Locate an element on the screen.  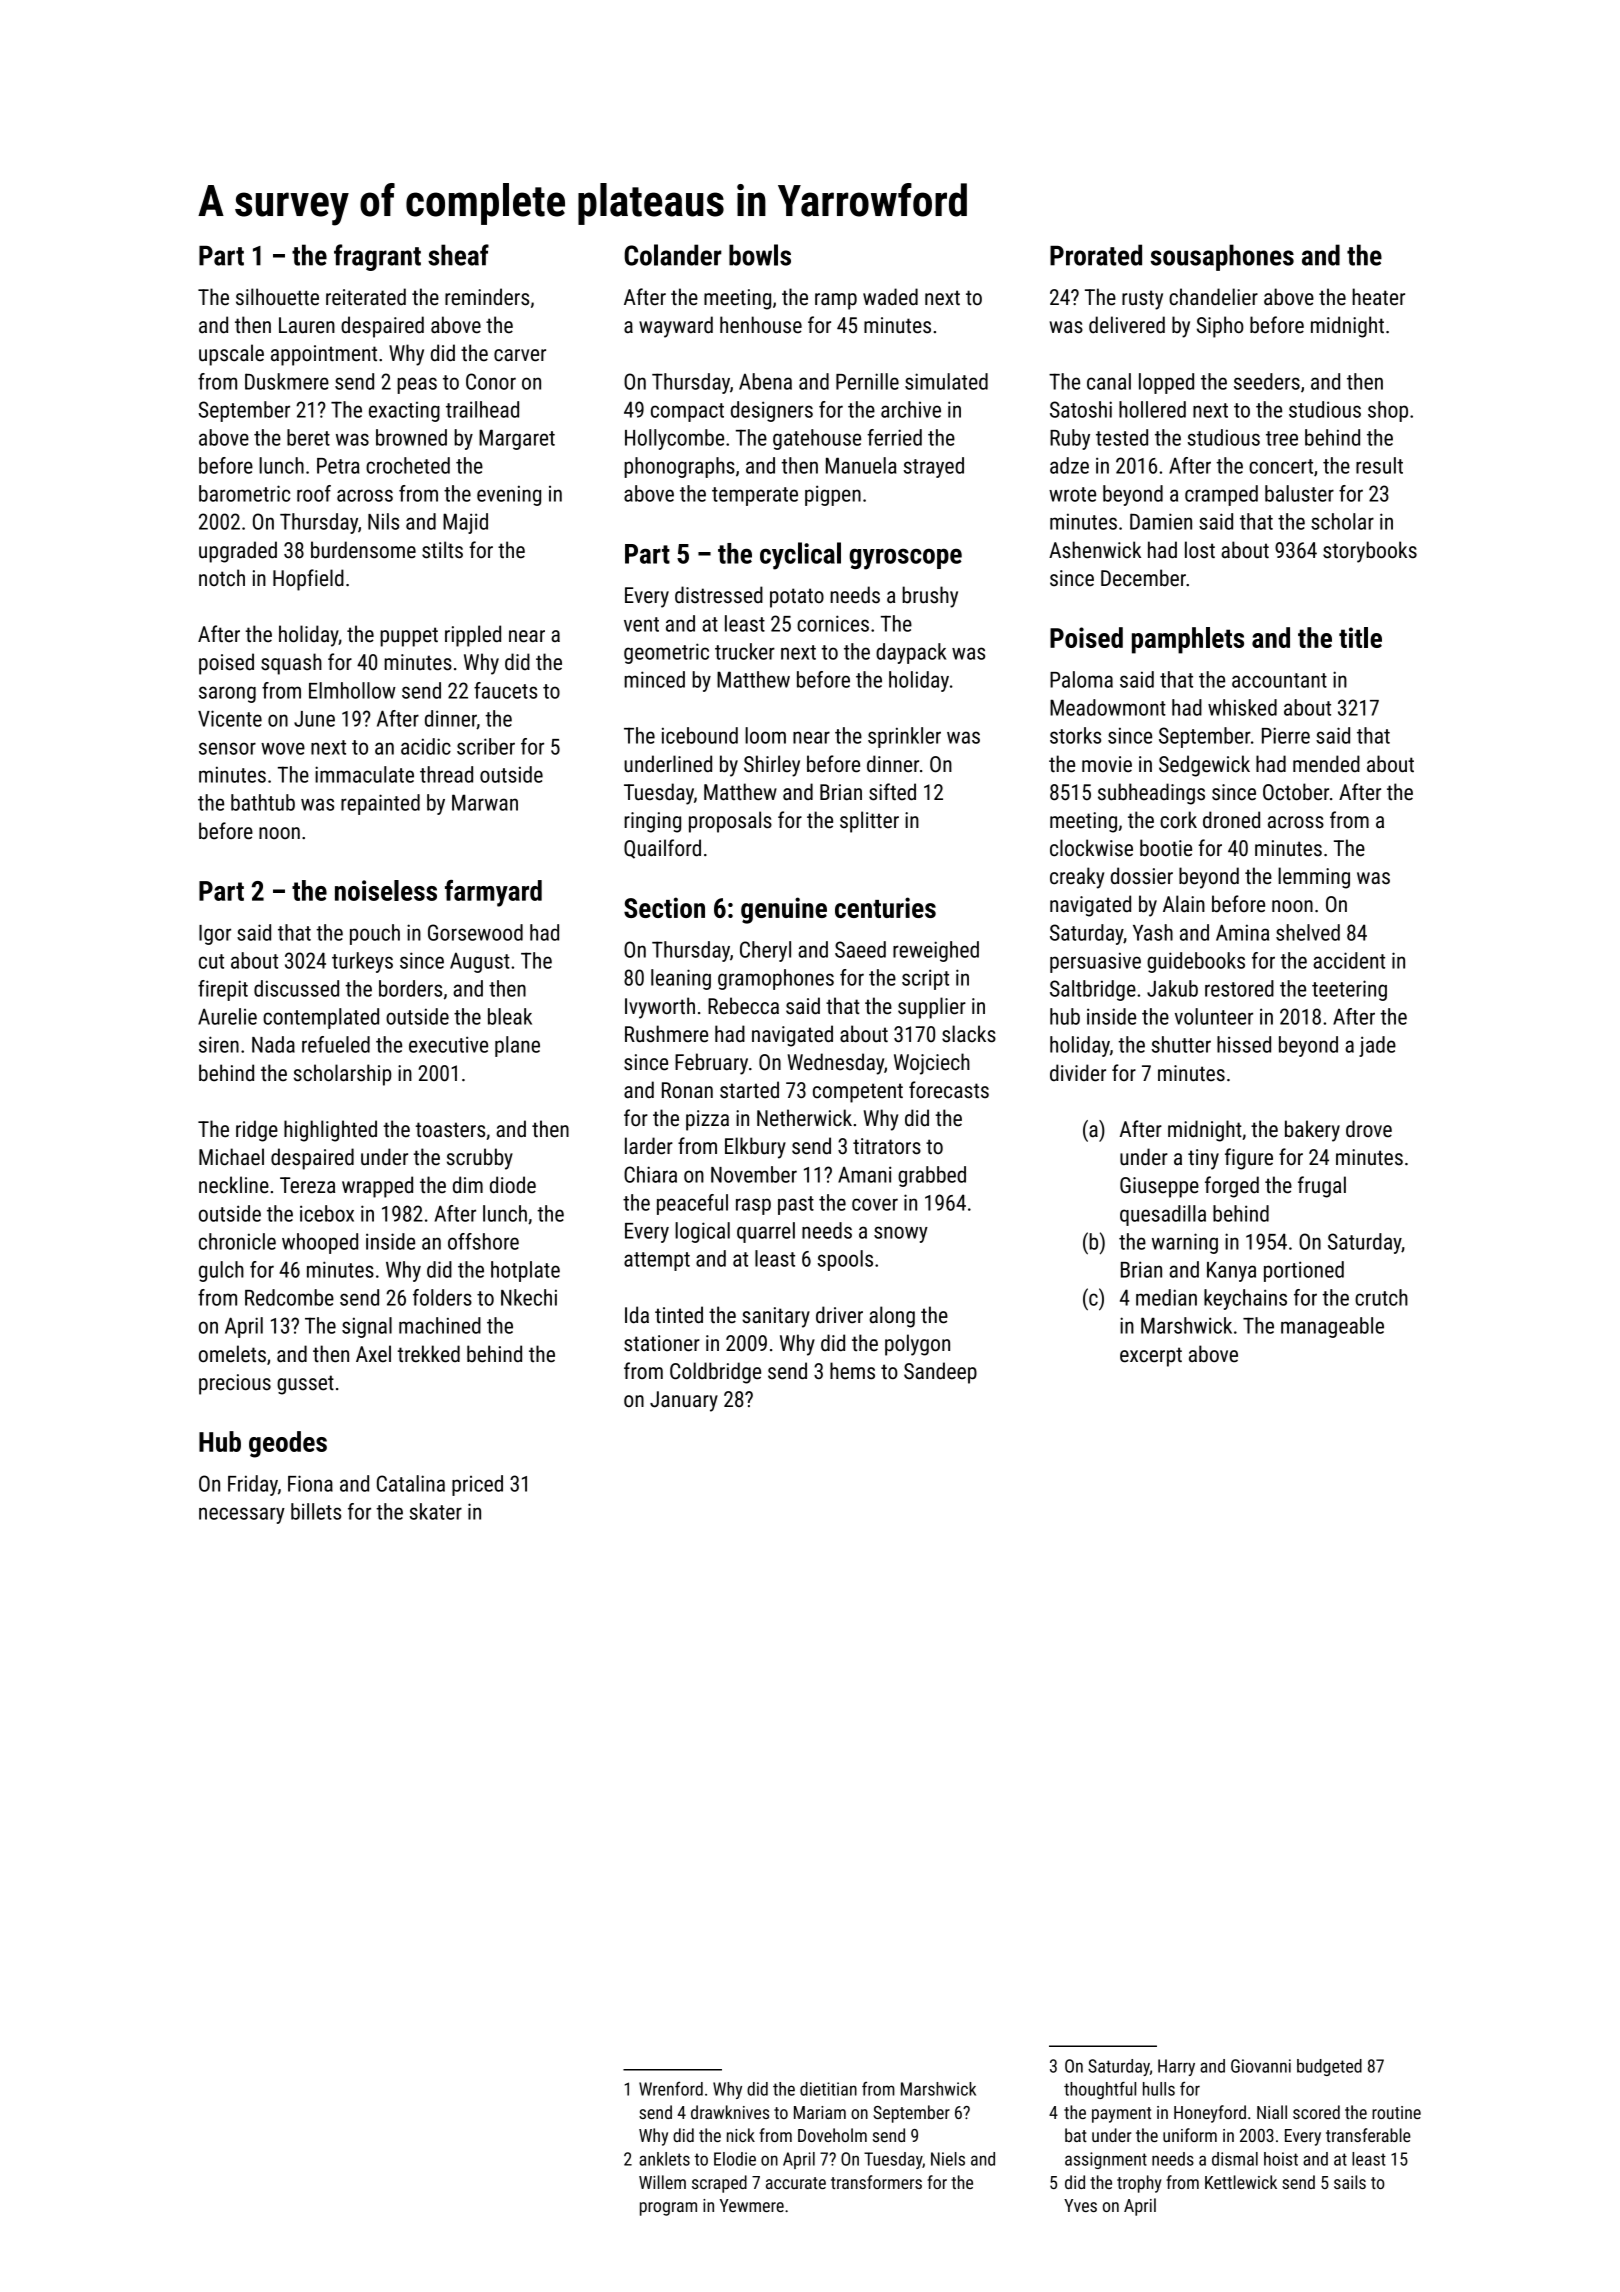
jade is located at coordinates (1377, 1046).
